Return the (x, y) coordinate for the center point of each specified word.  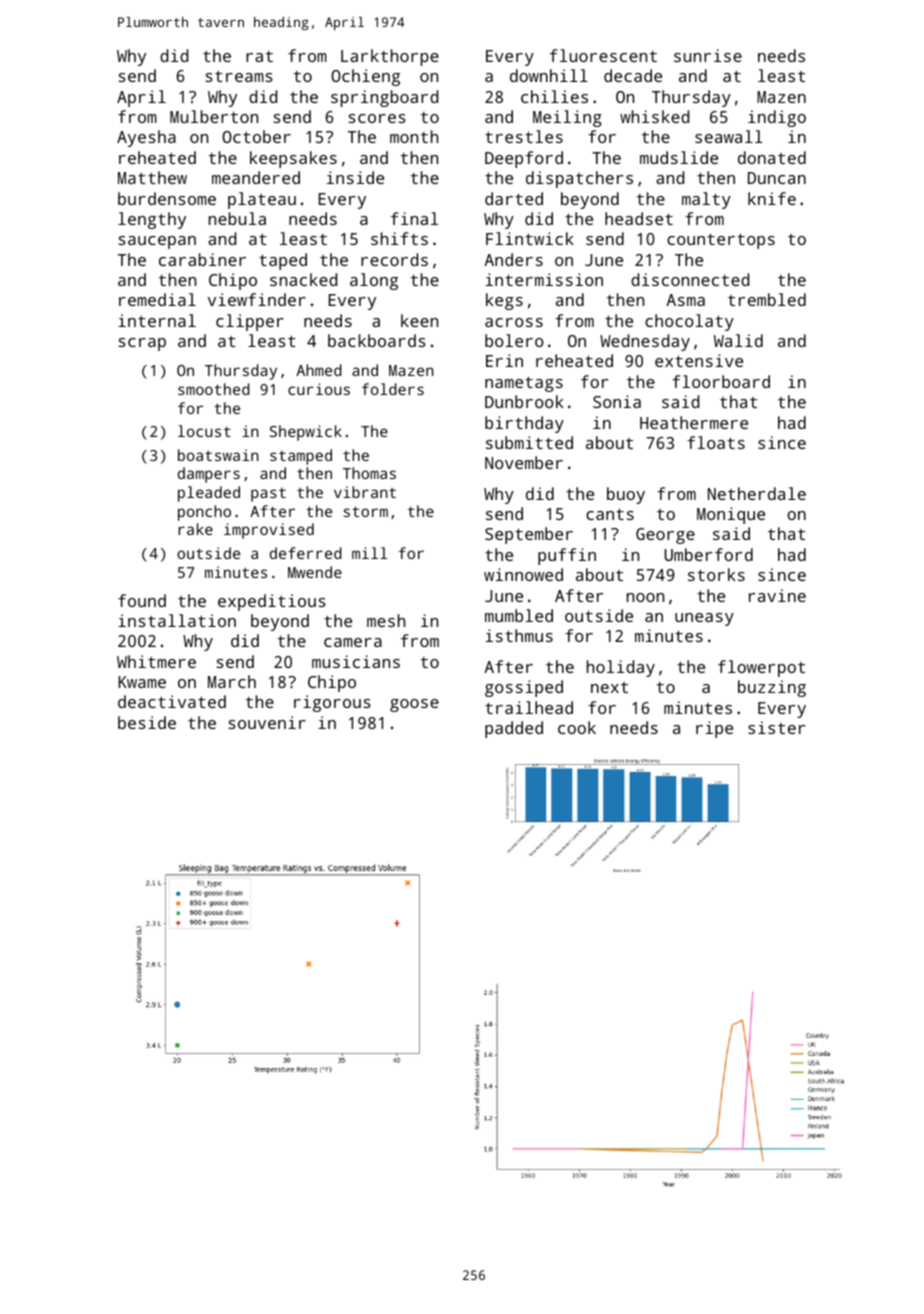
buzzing (772, 688)
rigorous (332, 703)
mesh (386, 620)
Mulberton (214, 116)
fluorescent (603, 55)
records (394, 259)
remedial (157, 299)
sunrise (708, 55)
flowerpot (761, 668)
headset (639, 218)
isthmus (519, 635)
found (142, 600)
